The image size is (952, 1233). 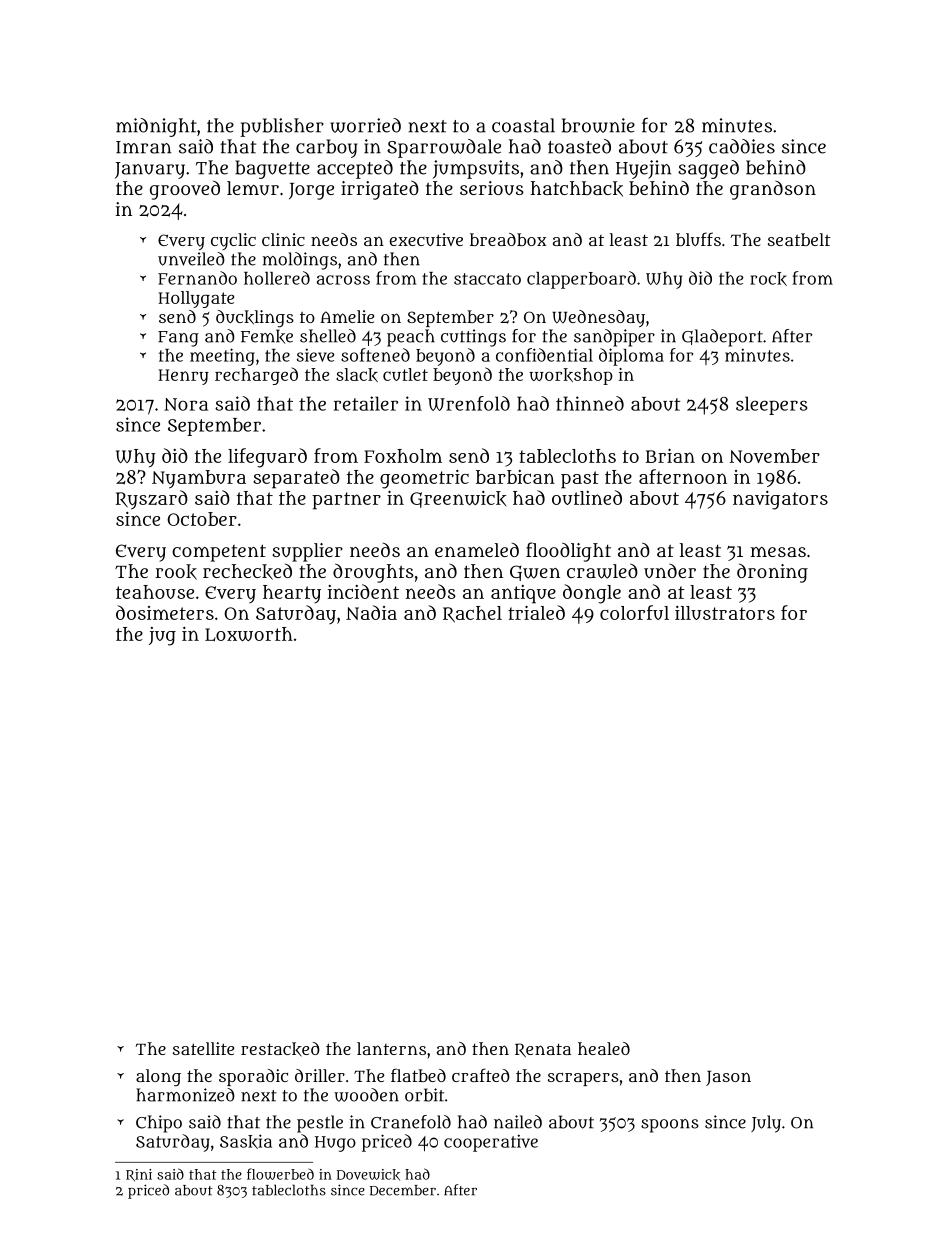 What do you see at coordinates (472, 614) in the screenshot?
I see `Rachel` at bounding box center [472, 614].
